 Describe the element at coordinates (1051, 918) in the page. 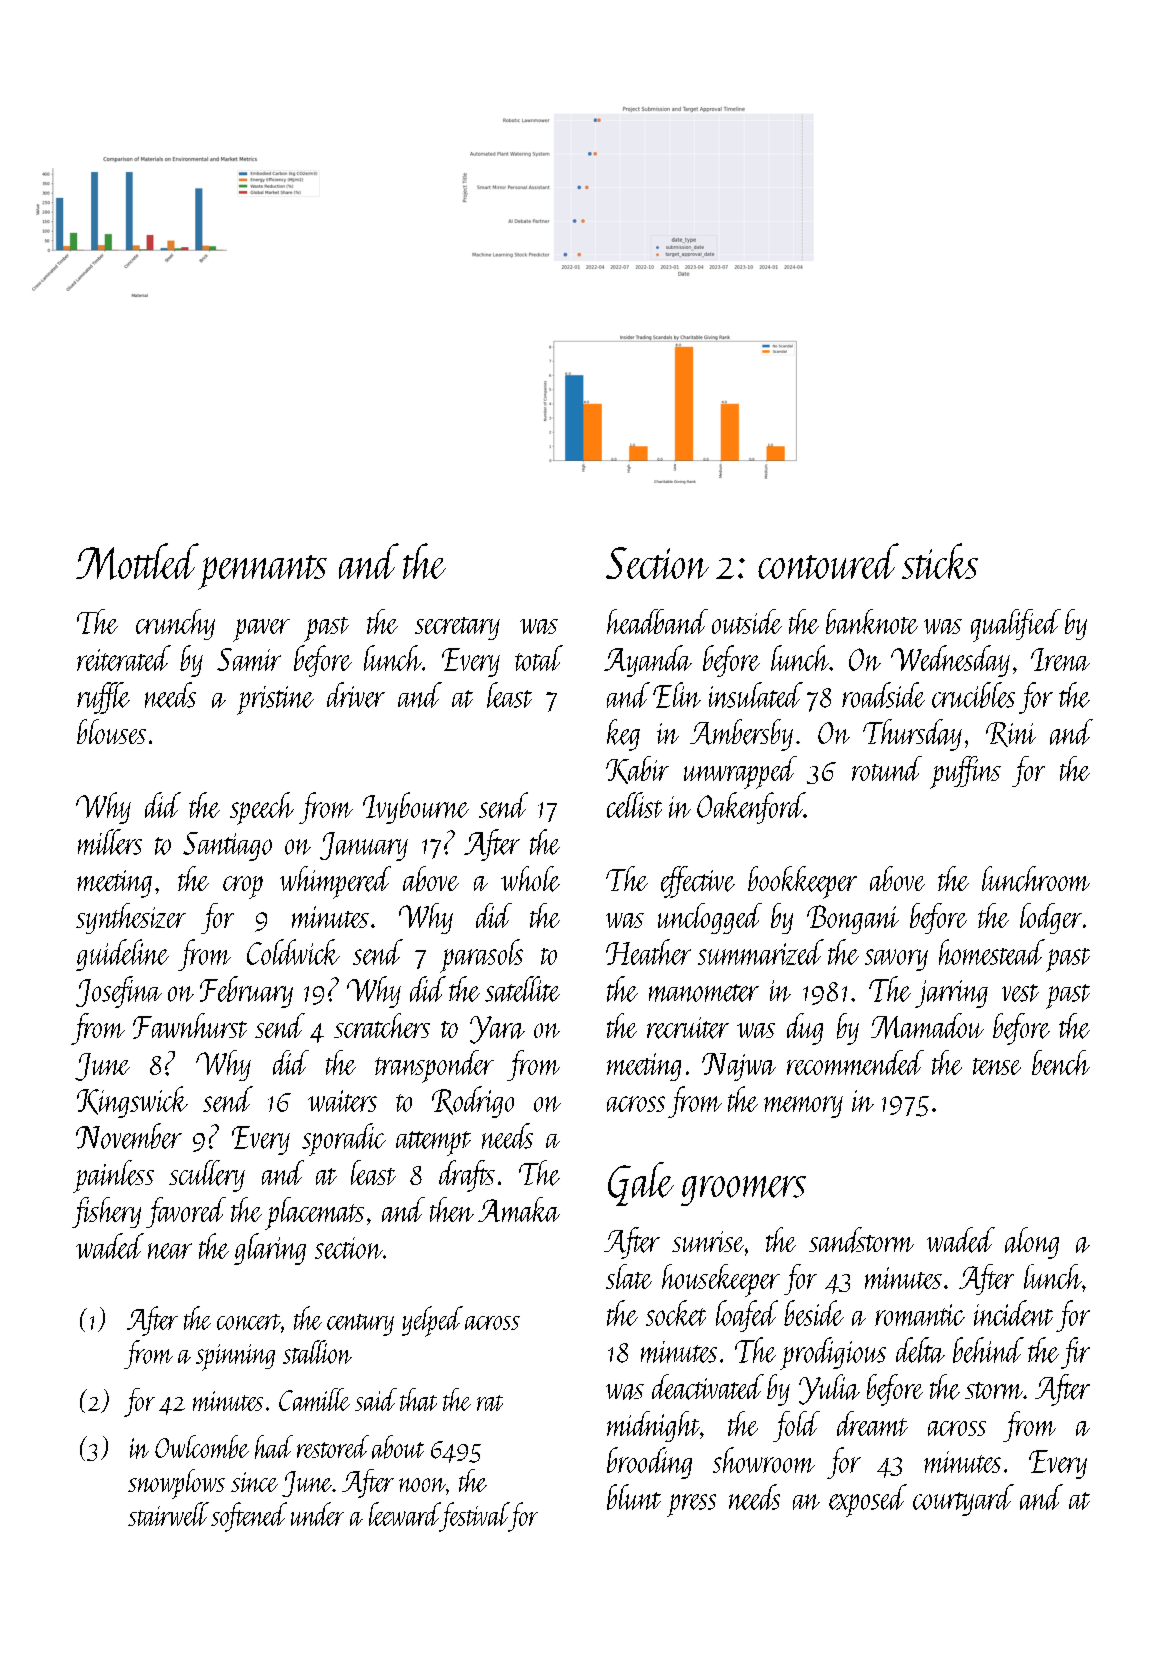

I see `lodger` at that location.
